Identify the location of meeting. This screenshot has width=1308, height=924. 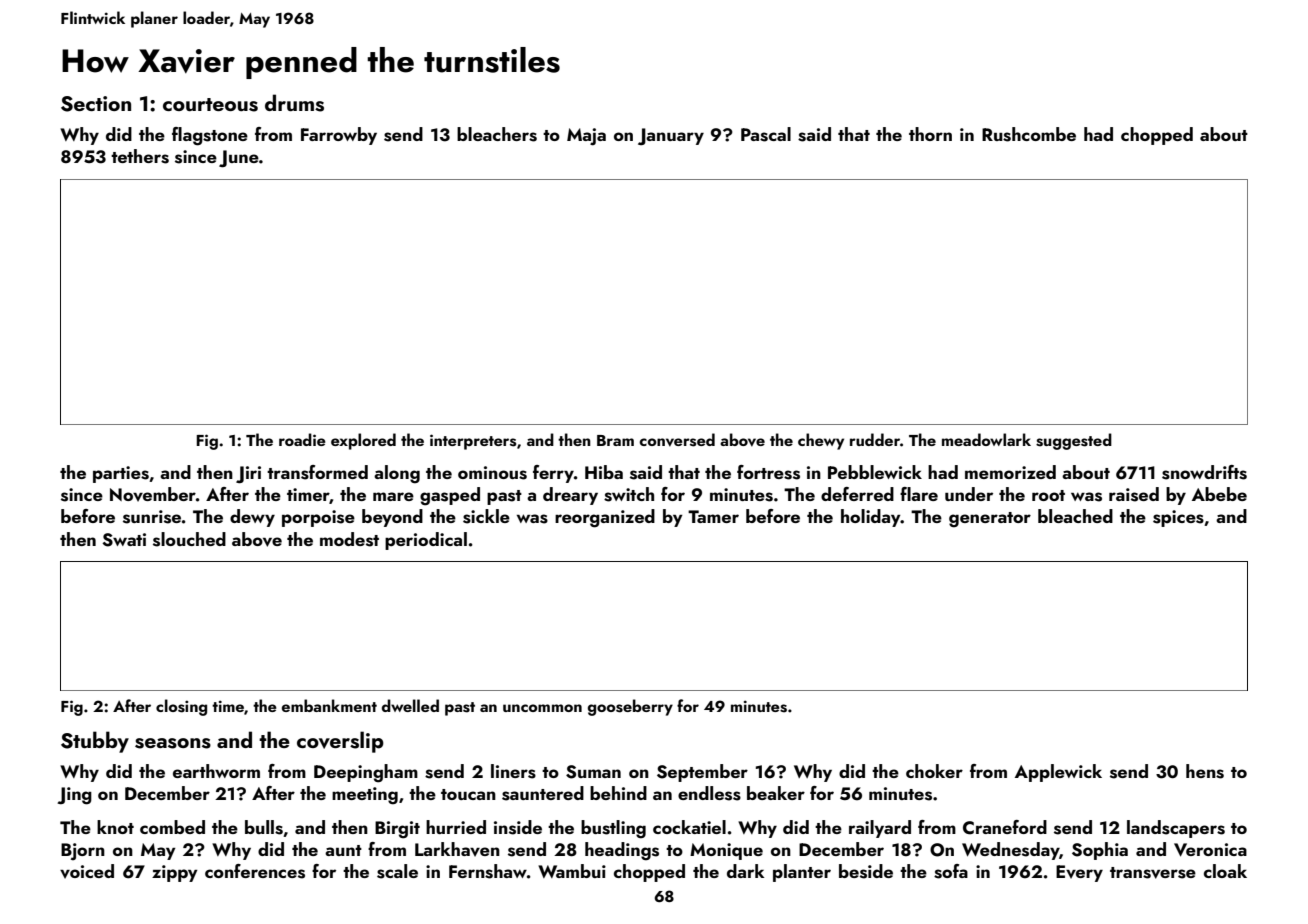
(365, 796).
